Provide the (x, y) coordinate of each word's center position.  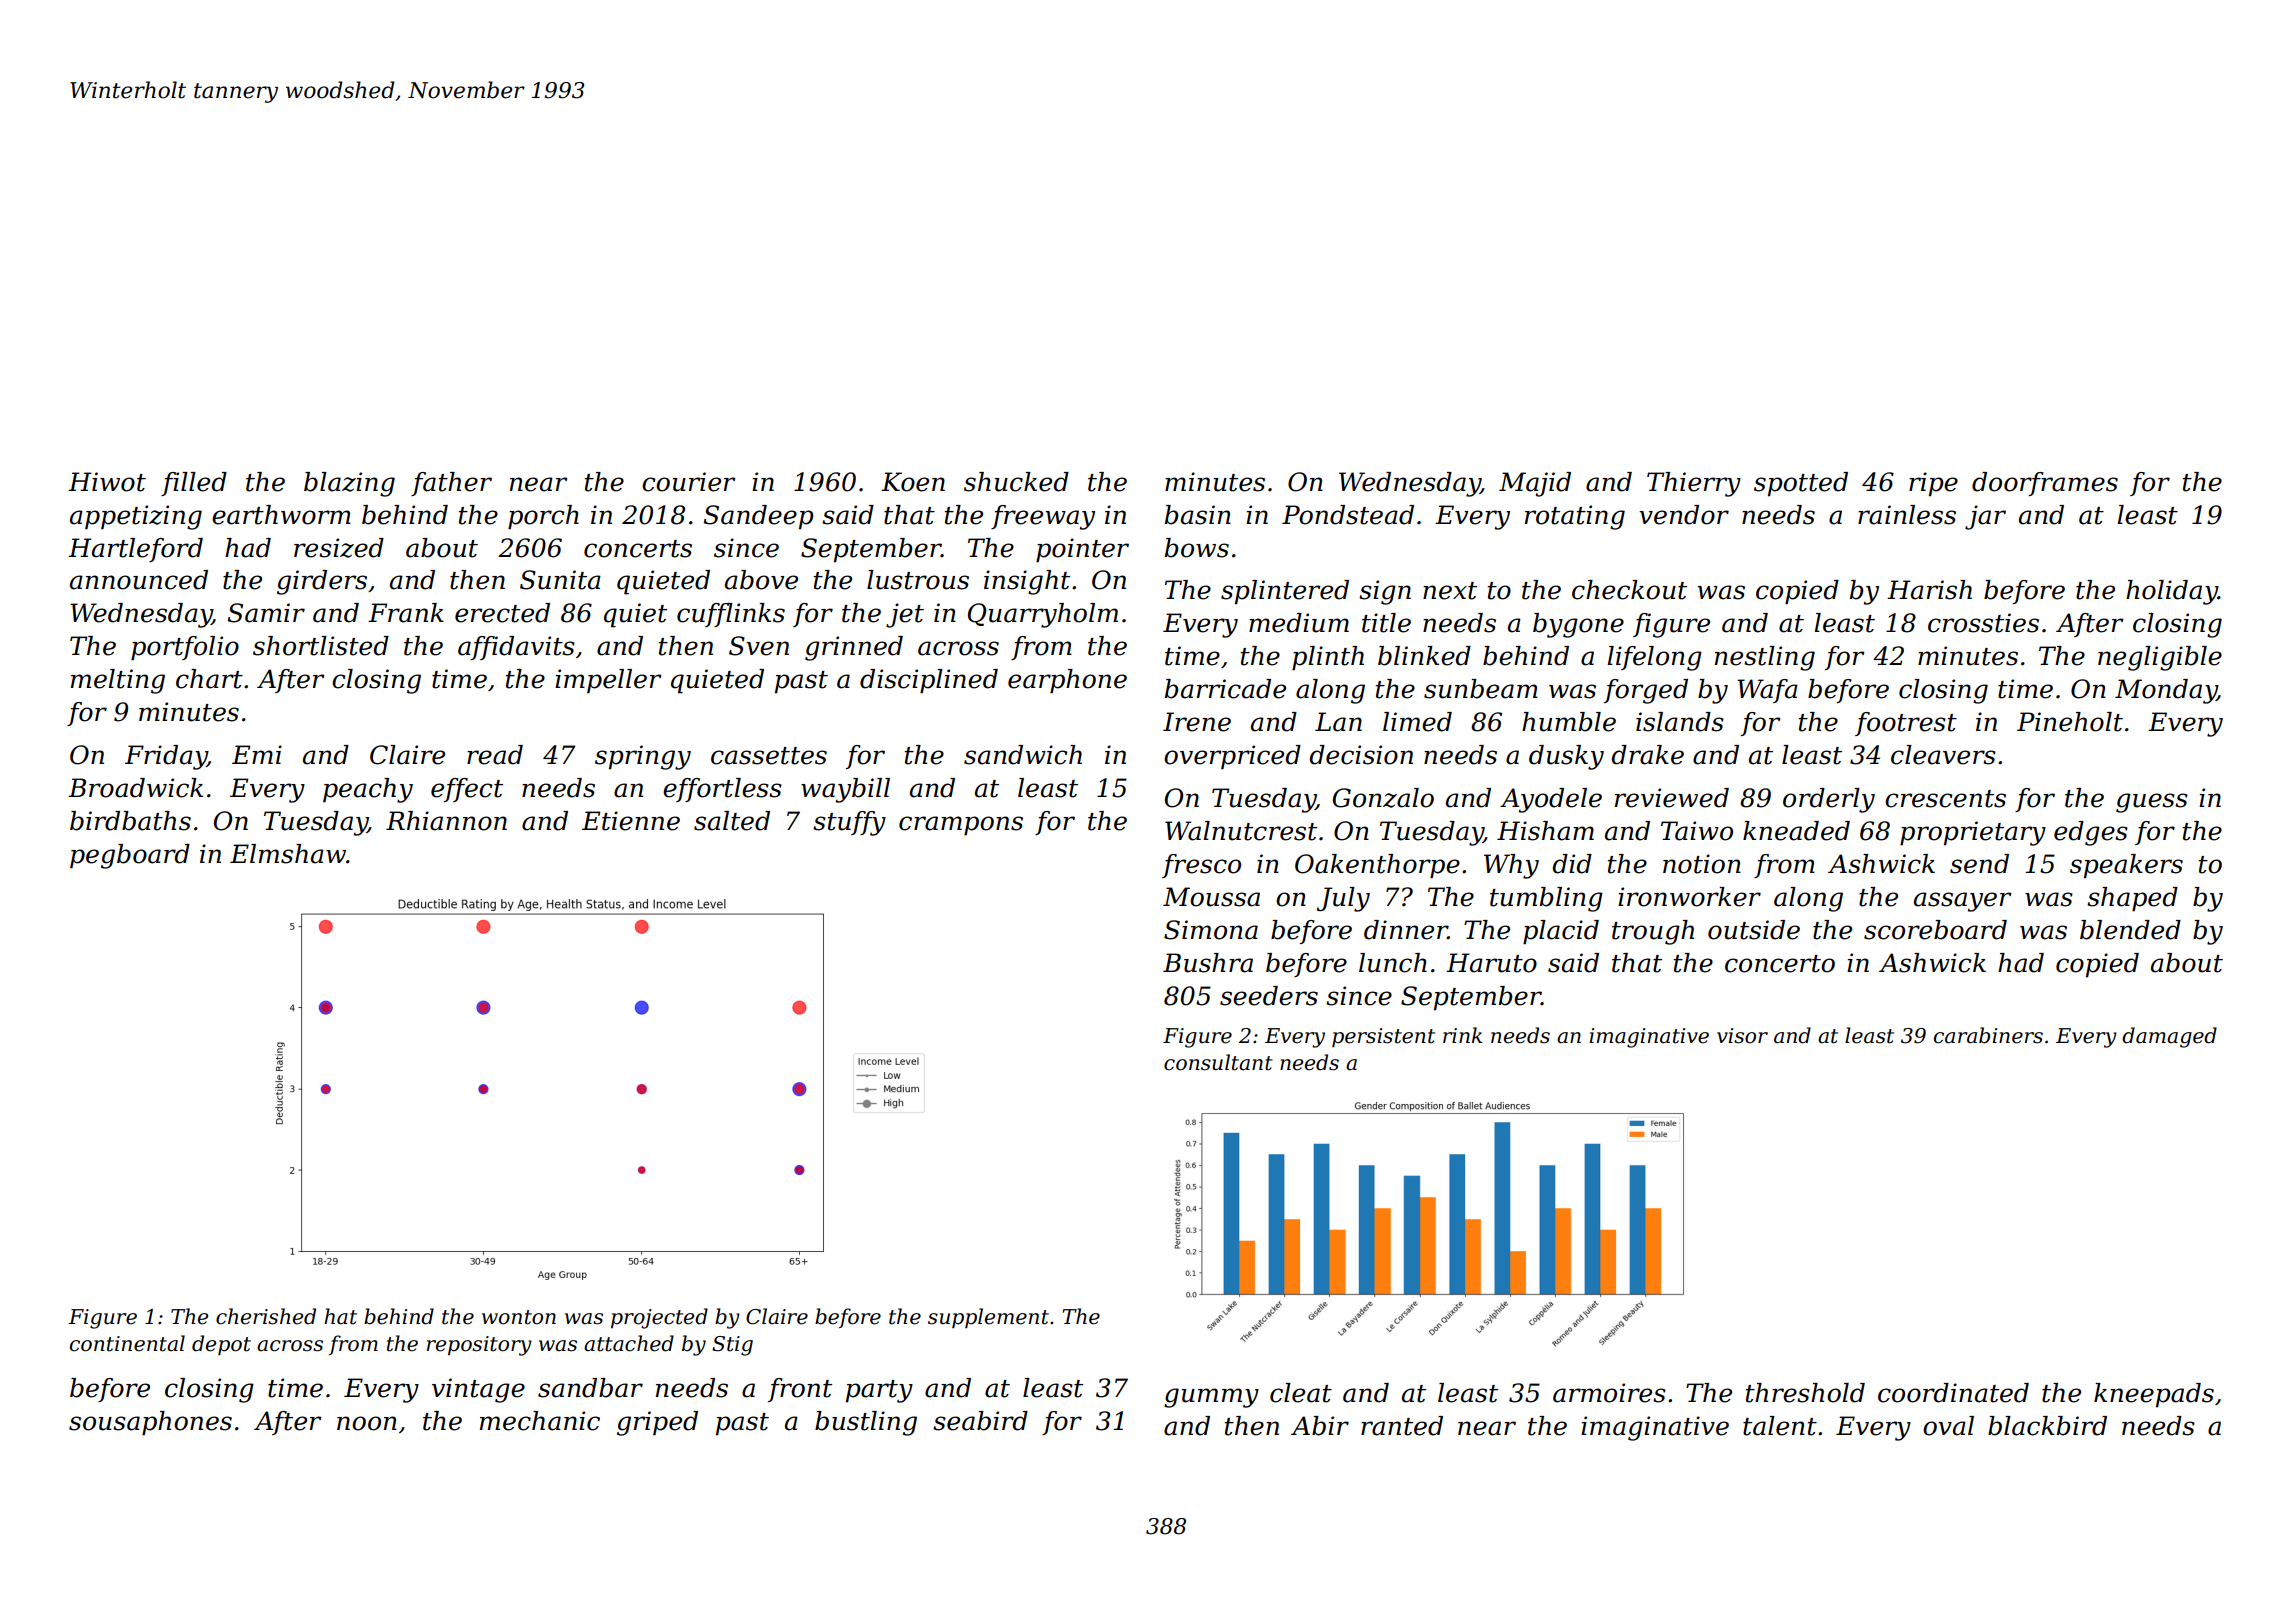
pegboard (130, 856)
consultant (1218, 1062)
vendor (1684, 515)
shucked (1016, 482)
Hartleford (135, 550)
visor (1742, 1036)
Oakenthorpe (1377, 866)
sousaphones (150, 1423)
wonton (519, 1317)
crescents (1945, 799)
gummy (1211, 1398)
